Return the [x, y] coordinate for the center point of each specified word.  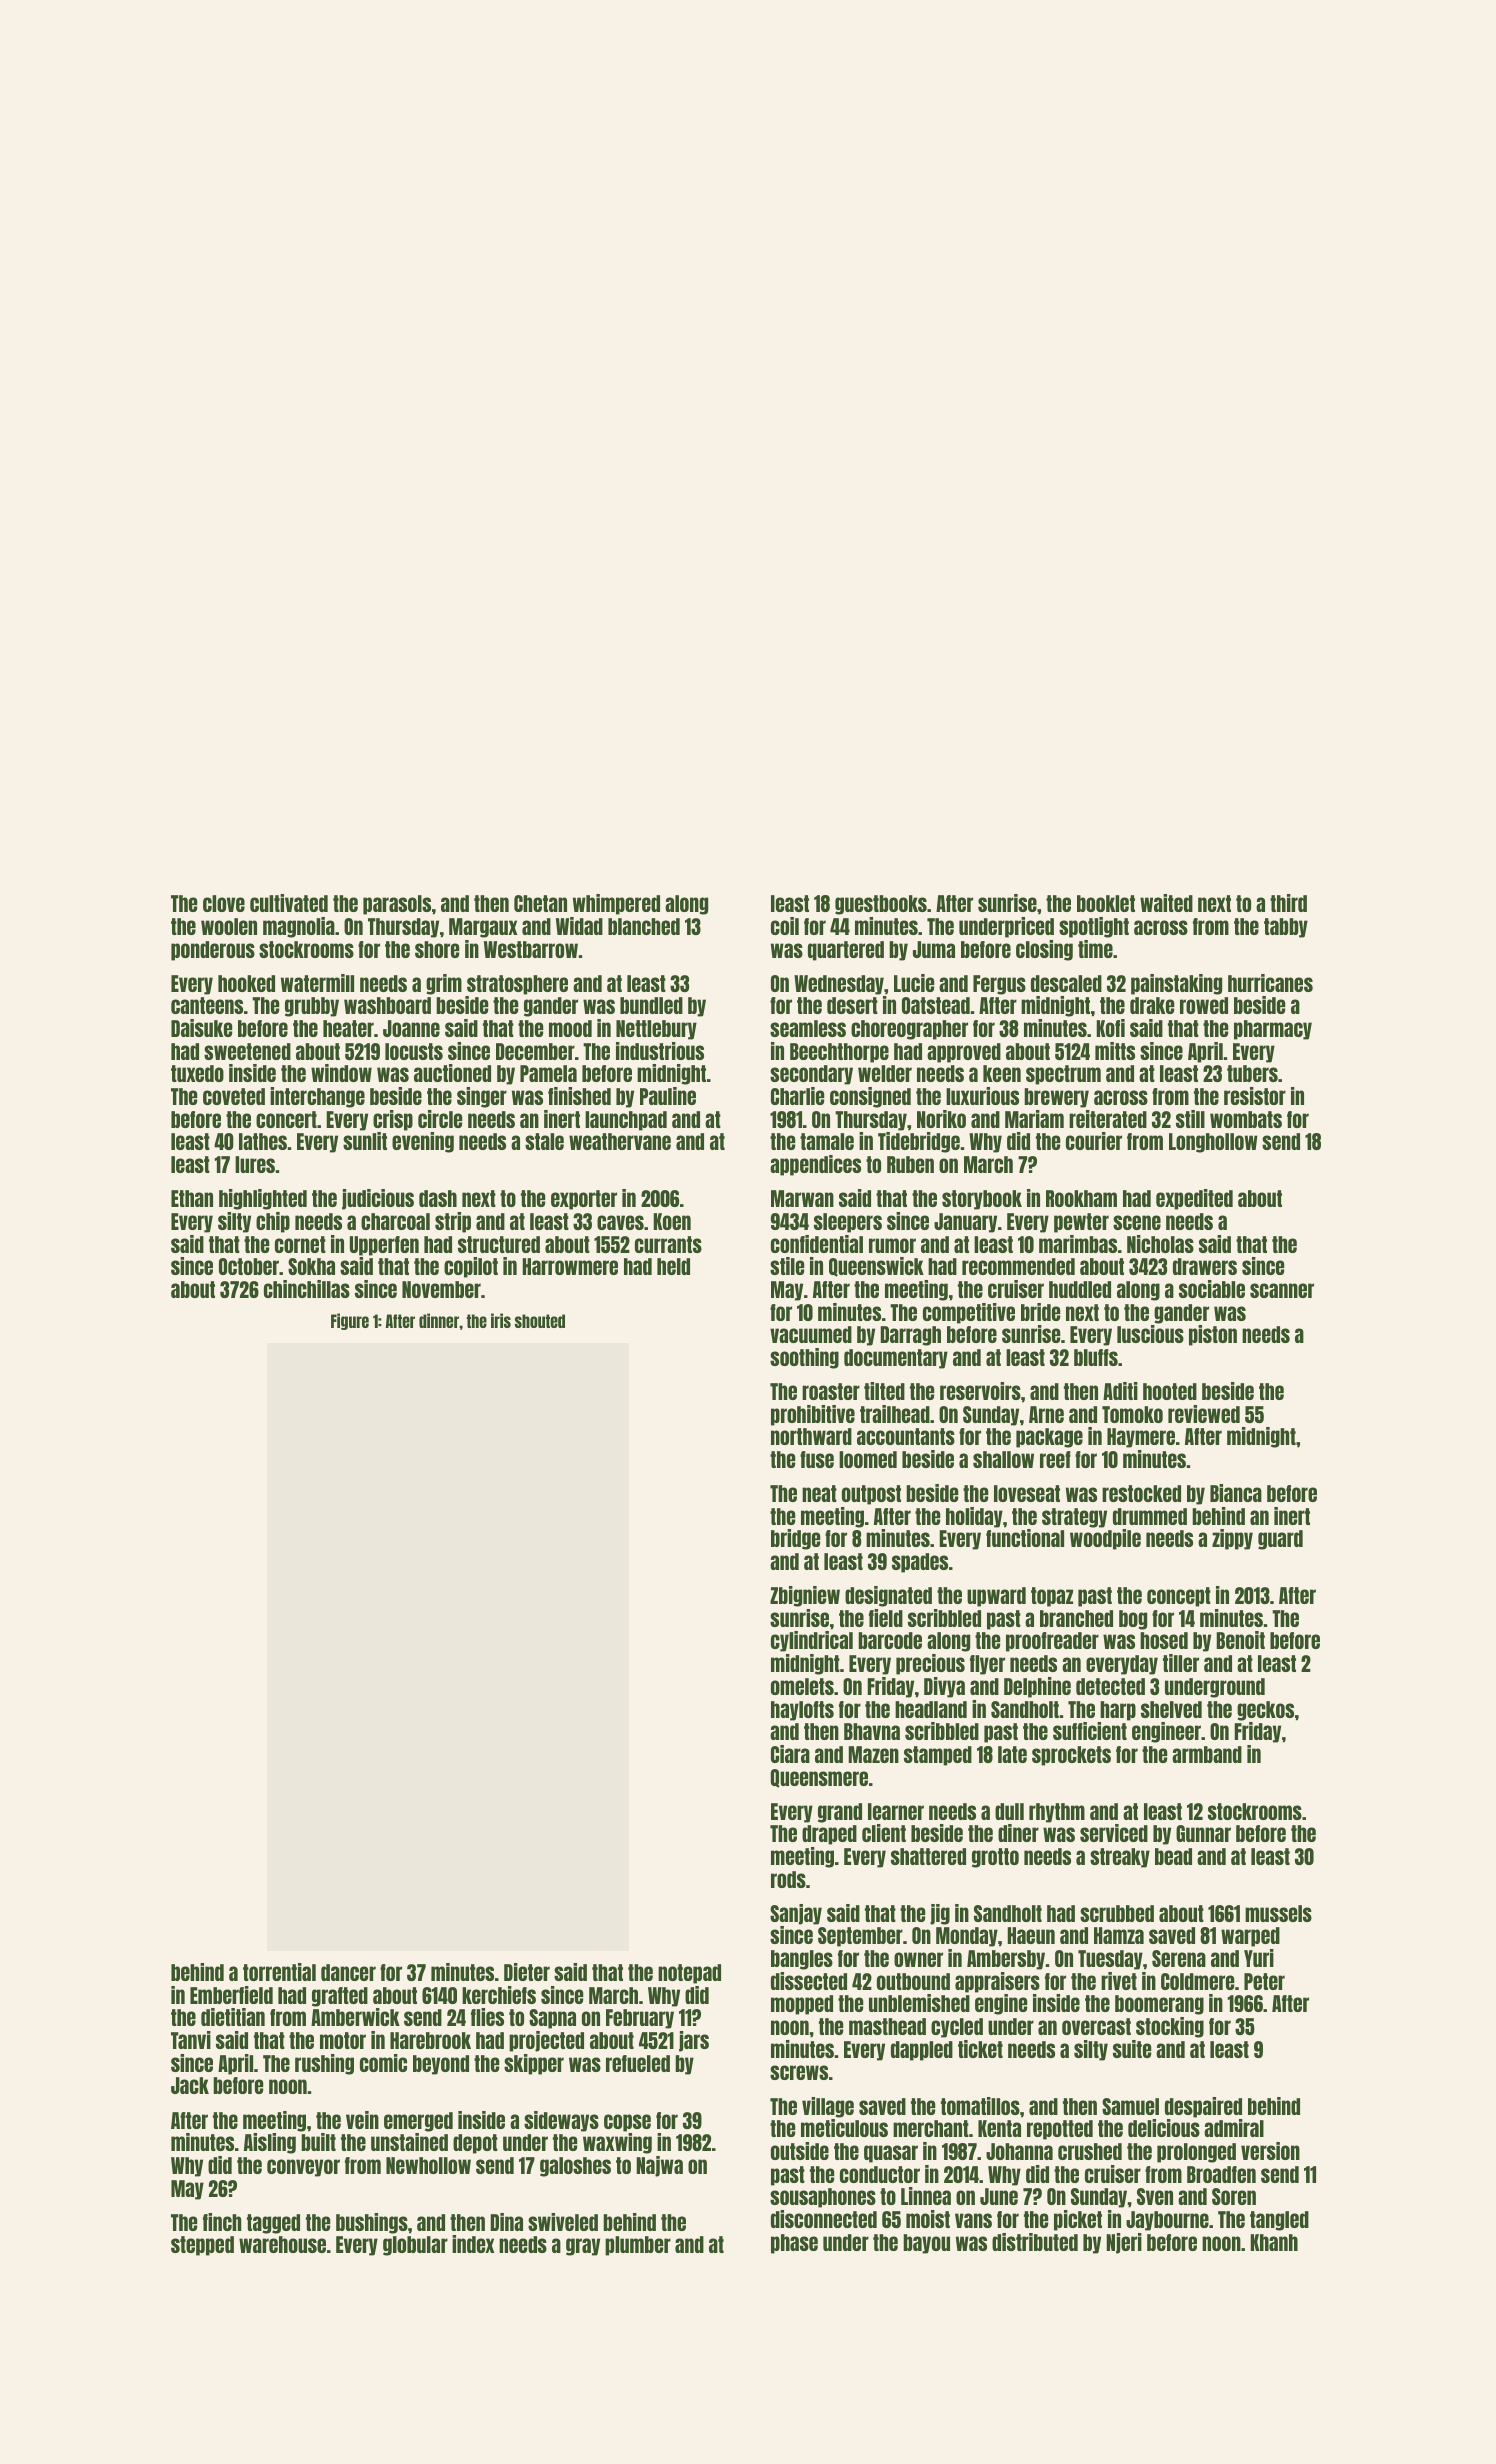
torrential [279, 1972]
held [673, 1266]
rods [788, 1879]
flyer [987, 1665]
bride [1040, 1312]
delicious [1164, 2128]
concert [286, 1119]
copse [627, 2123]
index [473, 2244]
